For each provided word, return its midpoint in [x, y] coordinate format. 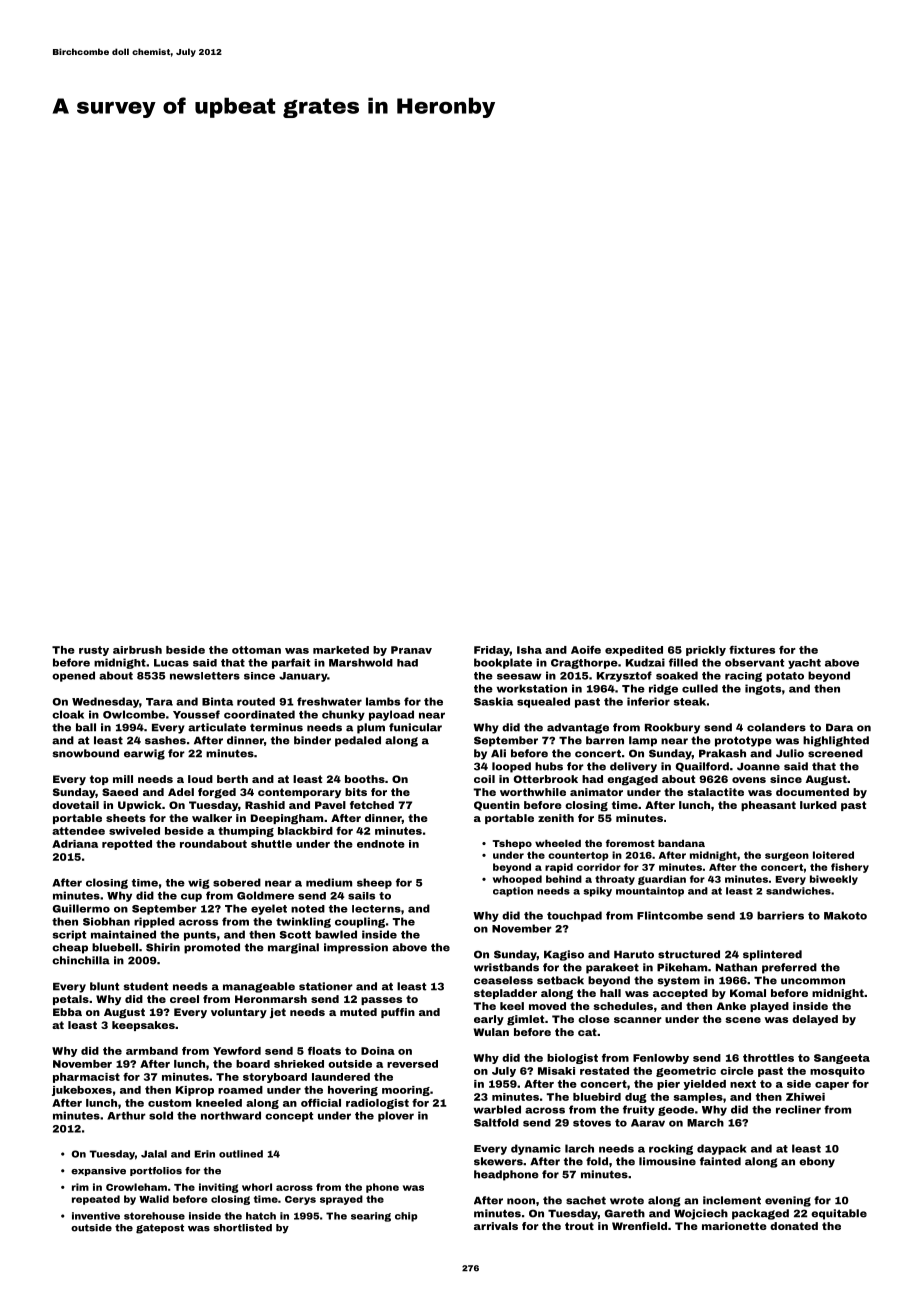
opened [73, 676]
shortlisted [243, 1228]
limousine [667, 1161]
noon [521, 1201]
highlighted [836, 741]
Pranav [411, 650]
